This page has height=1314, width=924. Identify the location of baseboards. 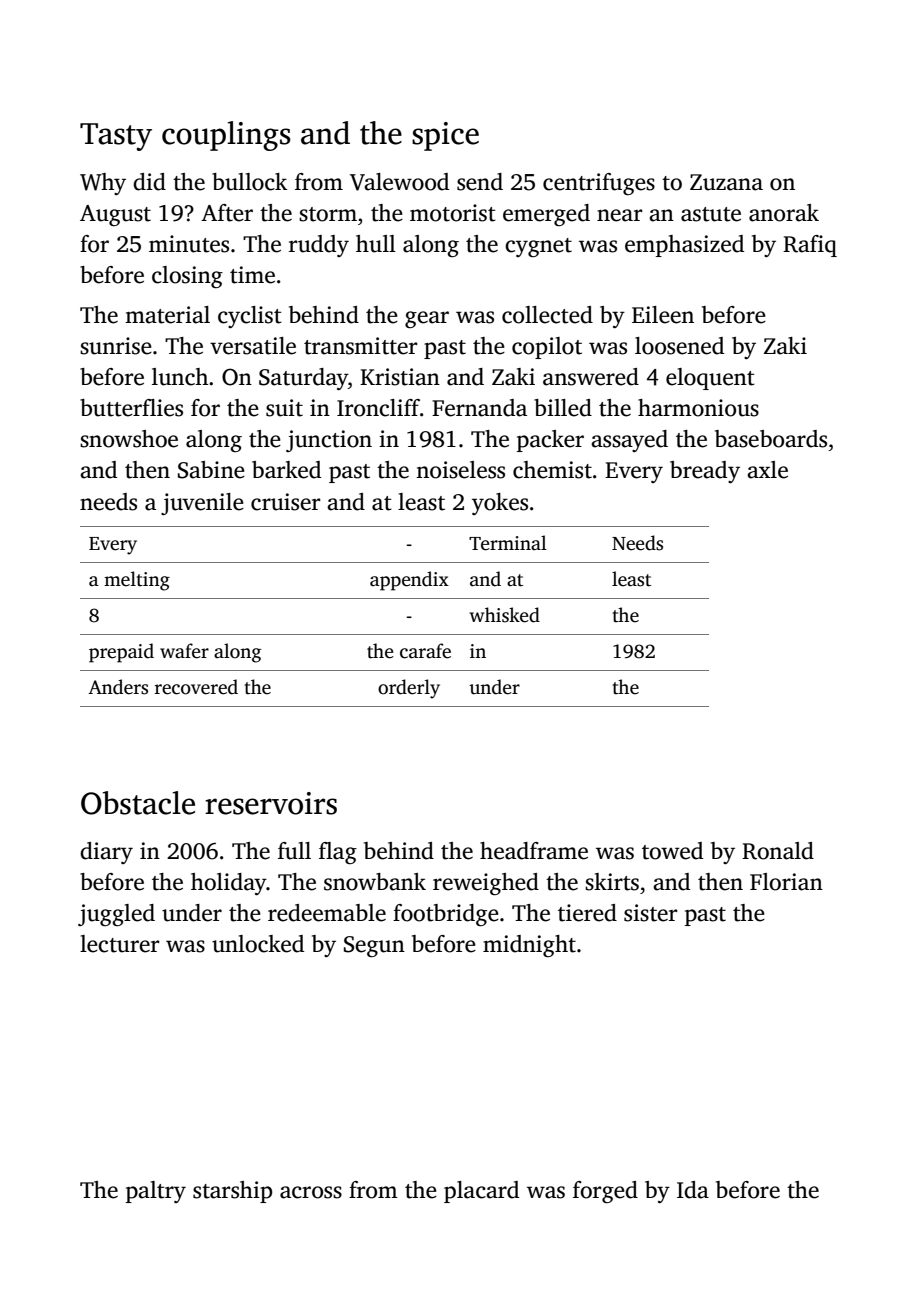
(771, 439).
